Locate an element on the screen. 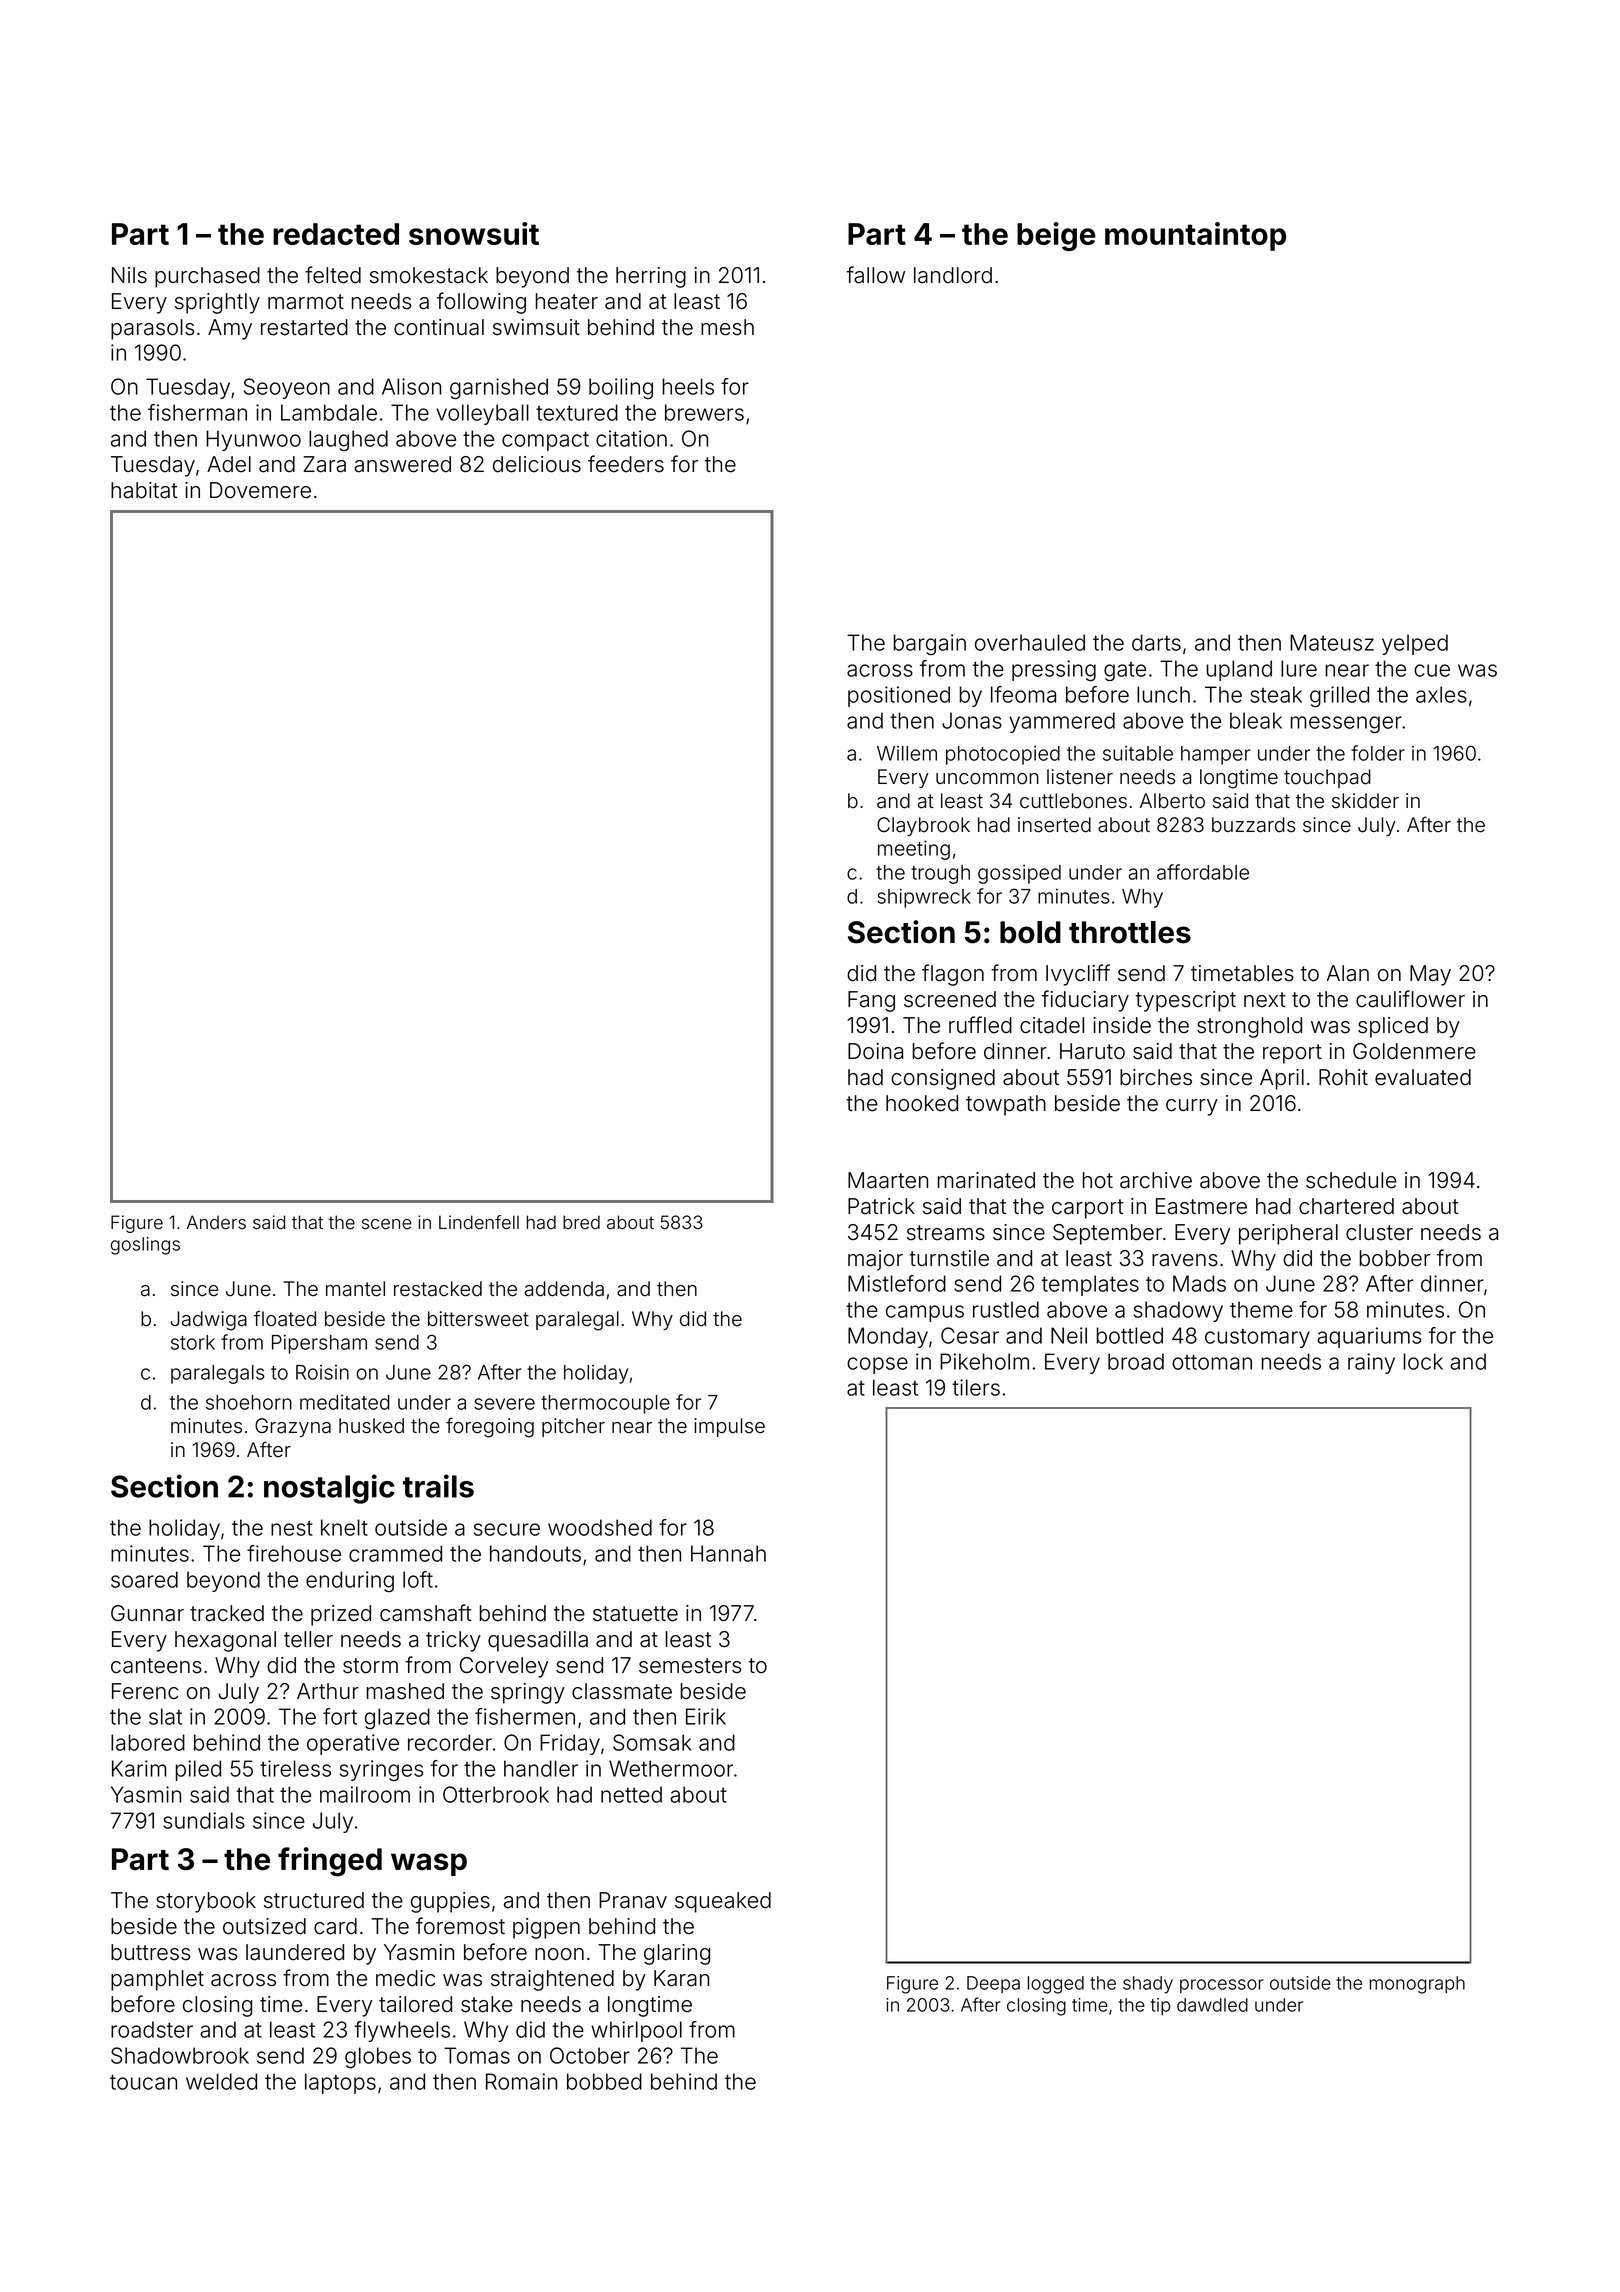 The width and height of the screenshot is (1620, 2292). welded is located at coordinates (221, 2081).
